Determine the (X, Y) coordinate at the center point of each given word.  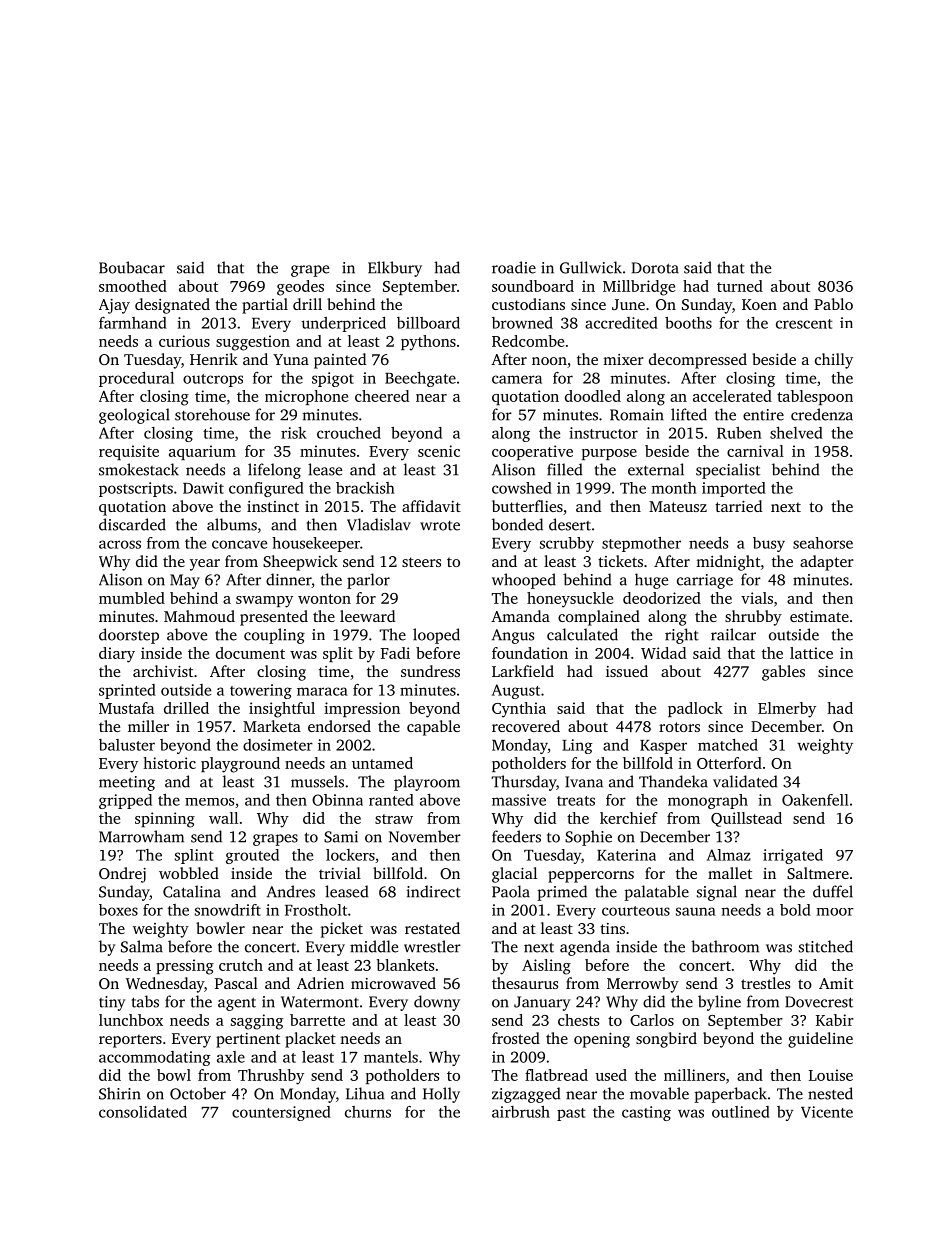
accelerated (732, 396)
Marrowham (141, 836)
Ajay (114, 306)
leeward (367, 616)
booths (688, 323)
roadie (514, 267)
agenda (585, 948)
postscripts (136, 489)
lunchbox (131, 1020)
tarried (738, 506)
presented (274, 618)
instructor (603, 433)
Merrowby (643, 985)
